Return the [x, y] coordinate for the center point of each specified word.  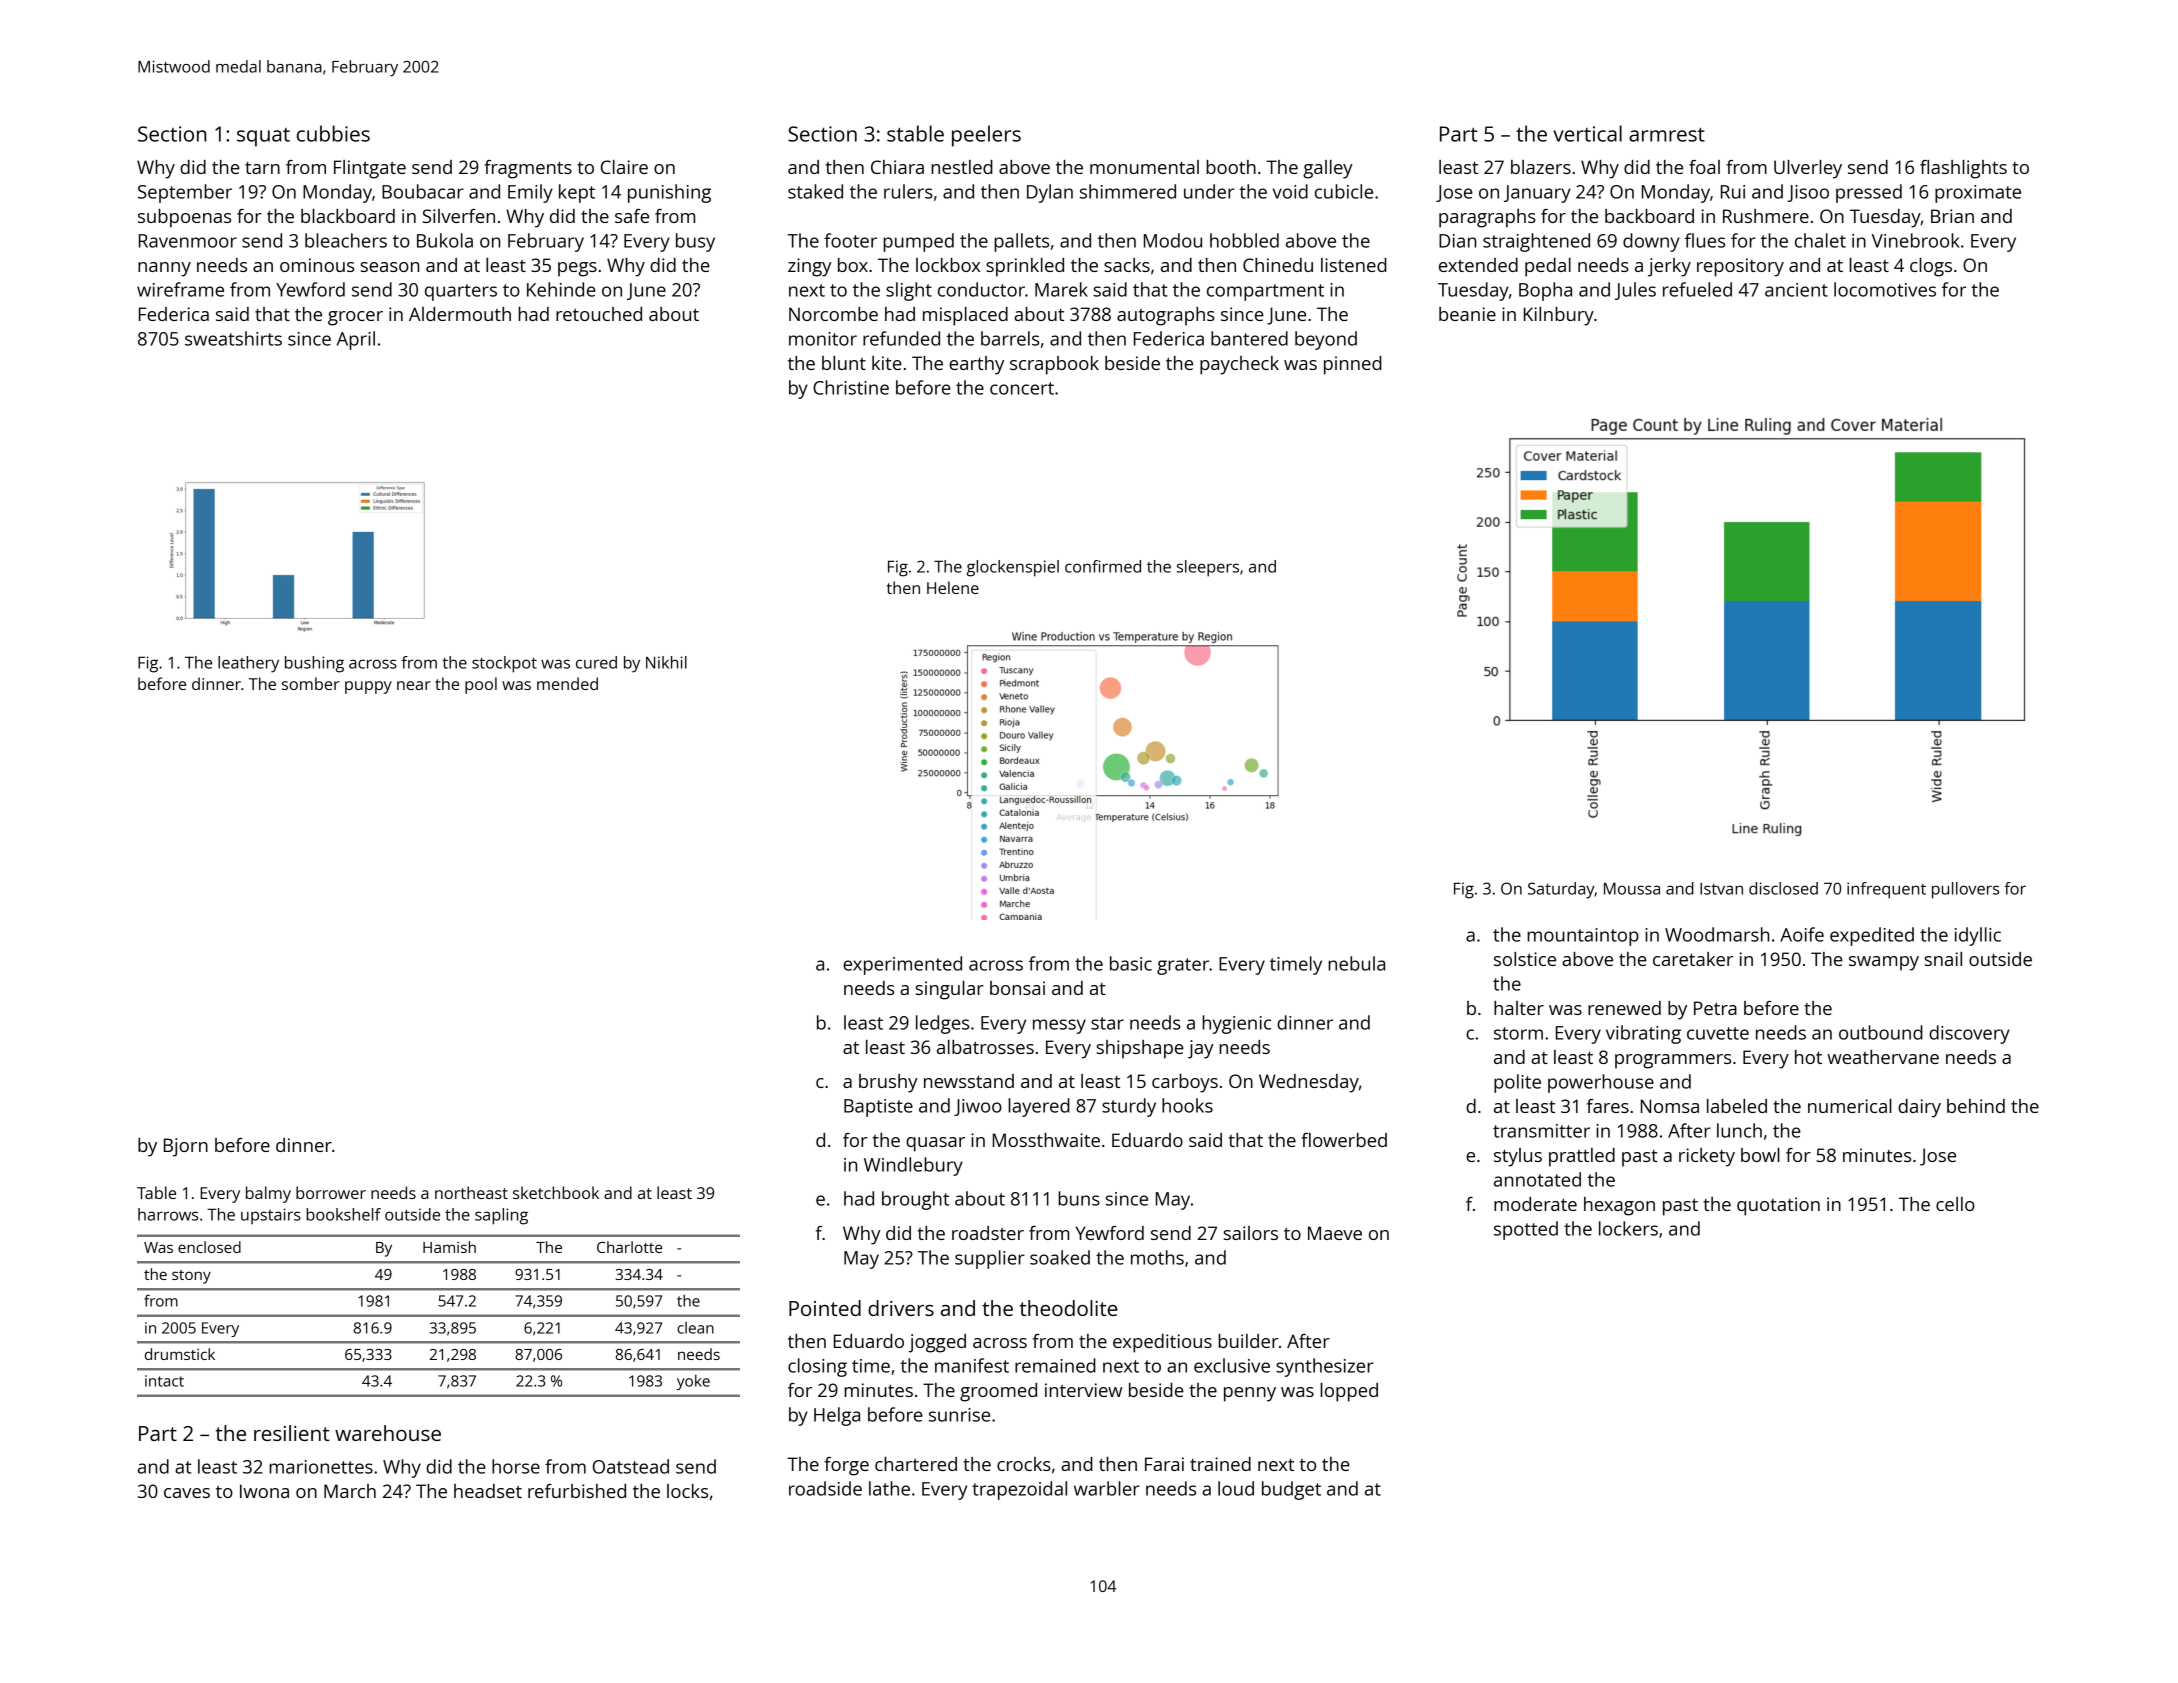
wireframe [180, 289]
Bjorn [186, 1147]
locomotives [1885, 289]
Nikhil [666, 662]
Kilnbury [1559, 316]
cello [1955, 1204]
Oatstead [631, 1466]
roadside [825, 1488]
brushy [888, 1083]
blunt [844, 363]
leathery [248, 664]
